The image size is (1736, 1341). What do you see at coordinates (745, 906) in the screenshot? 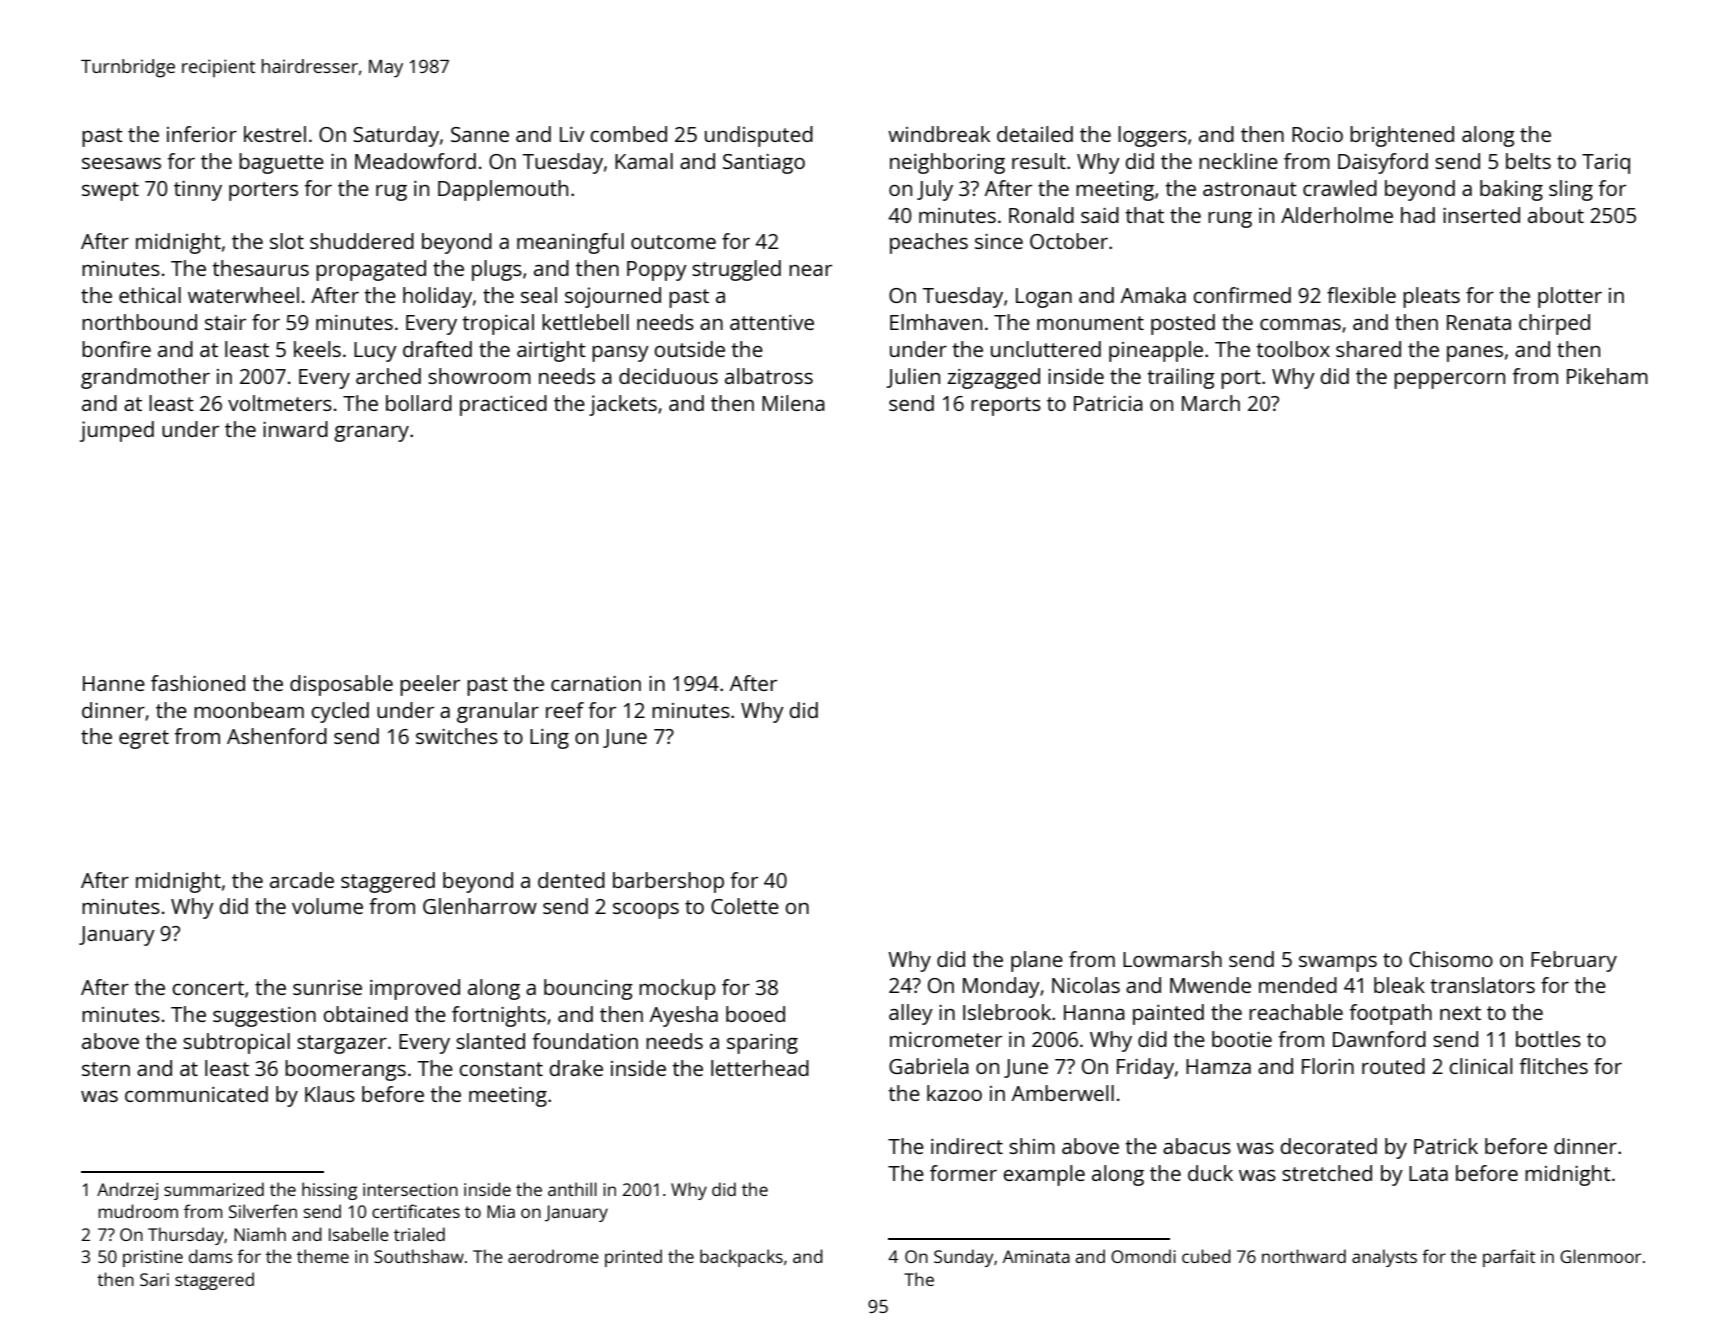
I see `Colette` at bounding box center [745, 906].
